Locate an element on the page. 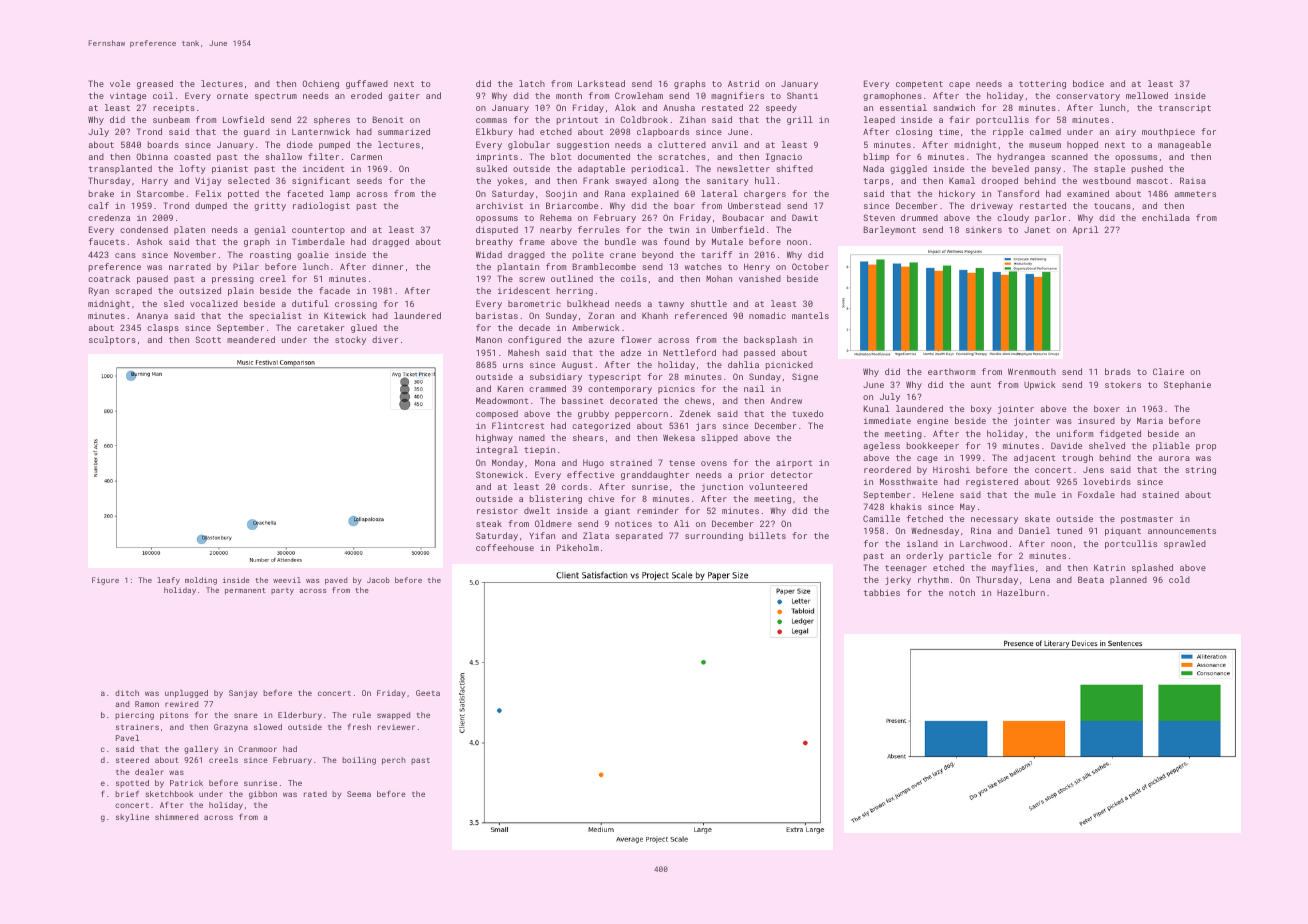 The width and height of the document is (1308, 924). island is located at coordinates (922, 543).
